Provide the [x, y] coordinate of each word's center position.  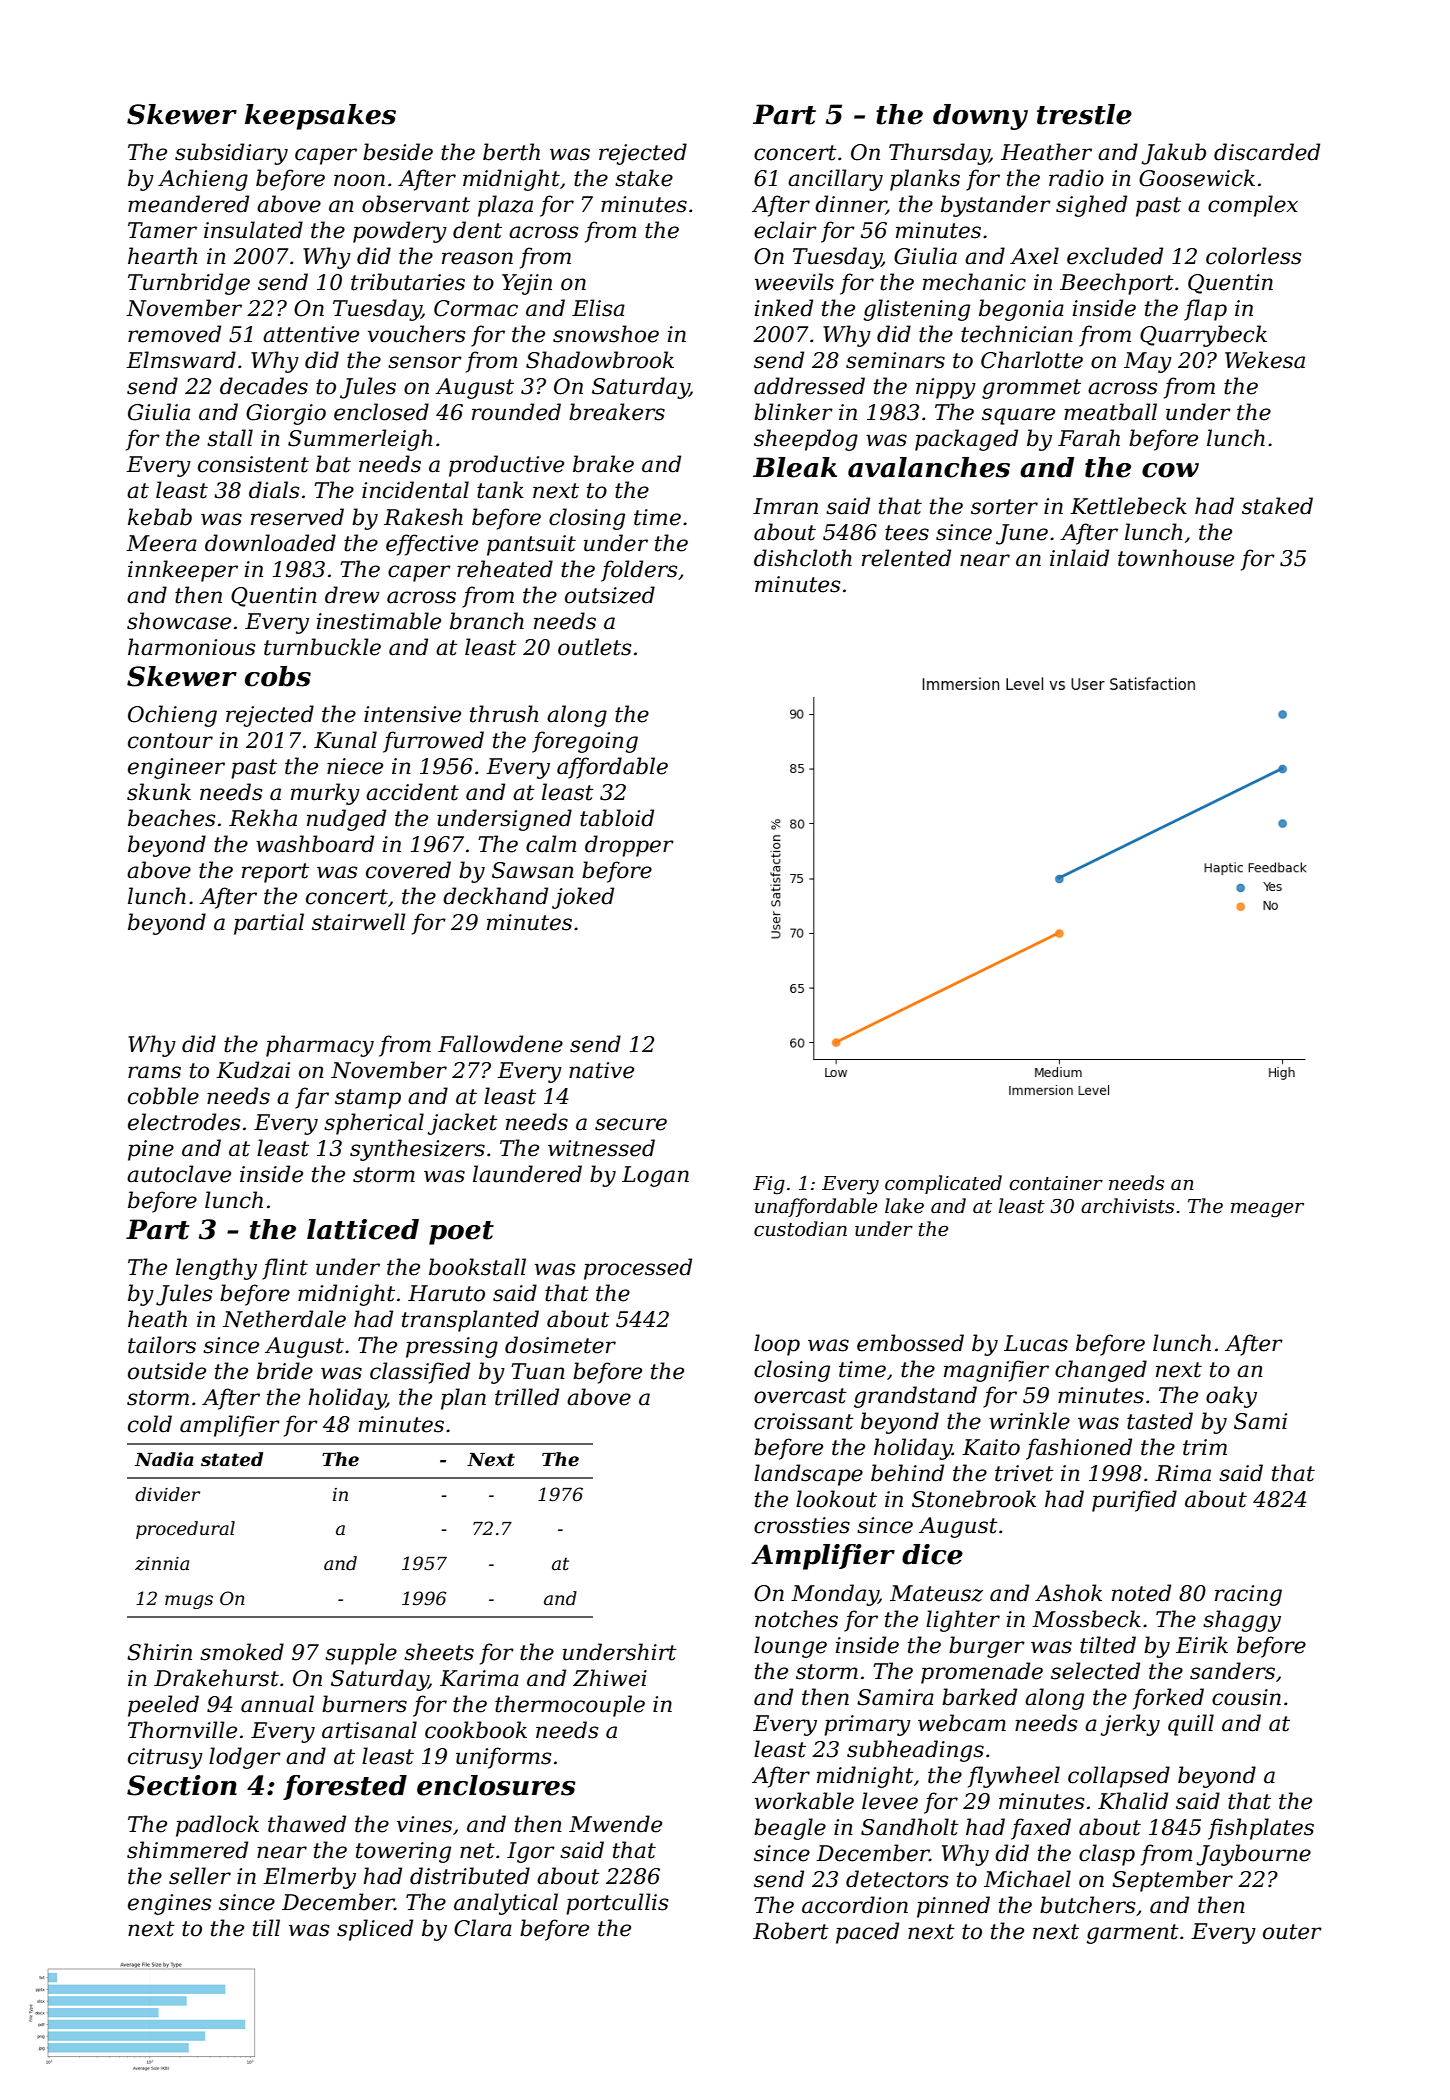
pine [151, 1150]
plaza [505, 206]
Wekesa [1265, 360]
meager [1267, 1210]
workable [804, 1801]
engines [169, 1904]
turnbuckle [322, 647]
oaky [1231, 1397]
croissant [804, 1421]
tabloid [617, 818]
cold [150, 1424]
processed [638, 1269]
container [1056, 1183]
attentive [311, 334]
